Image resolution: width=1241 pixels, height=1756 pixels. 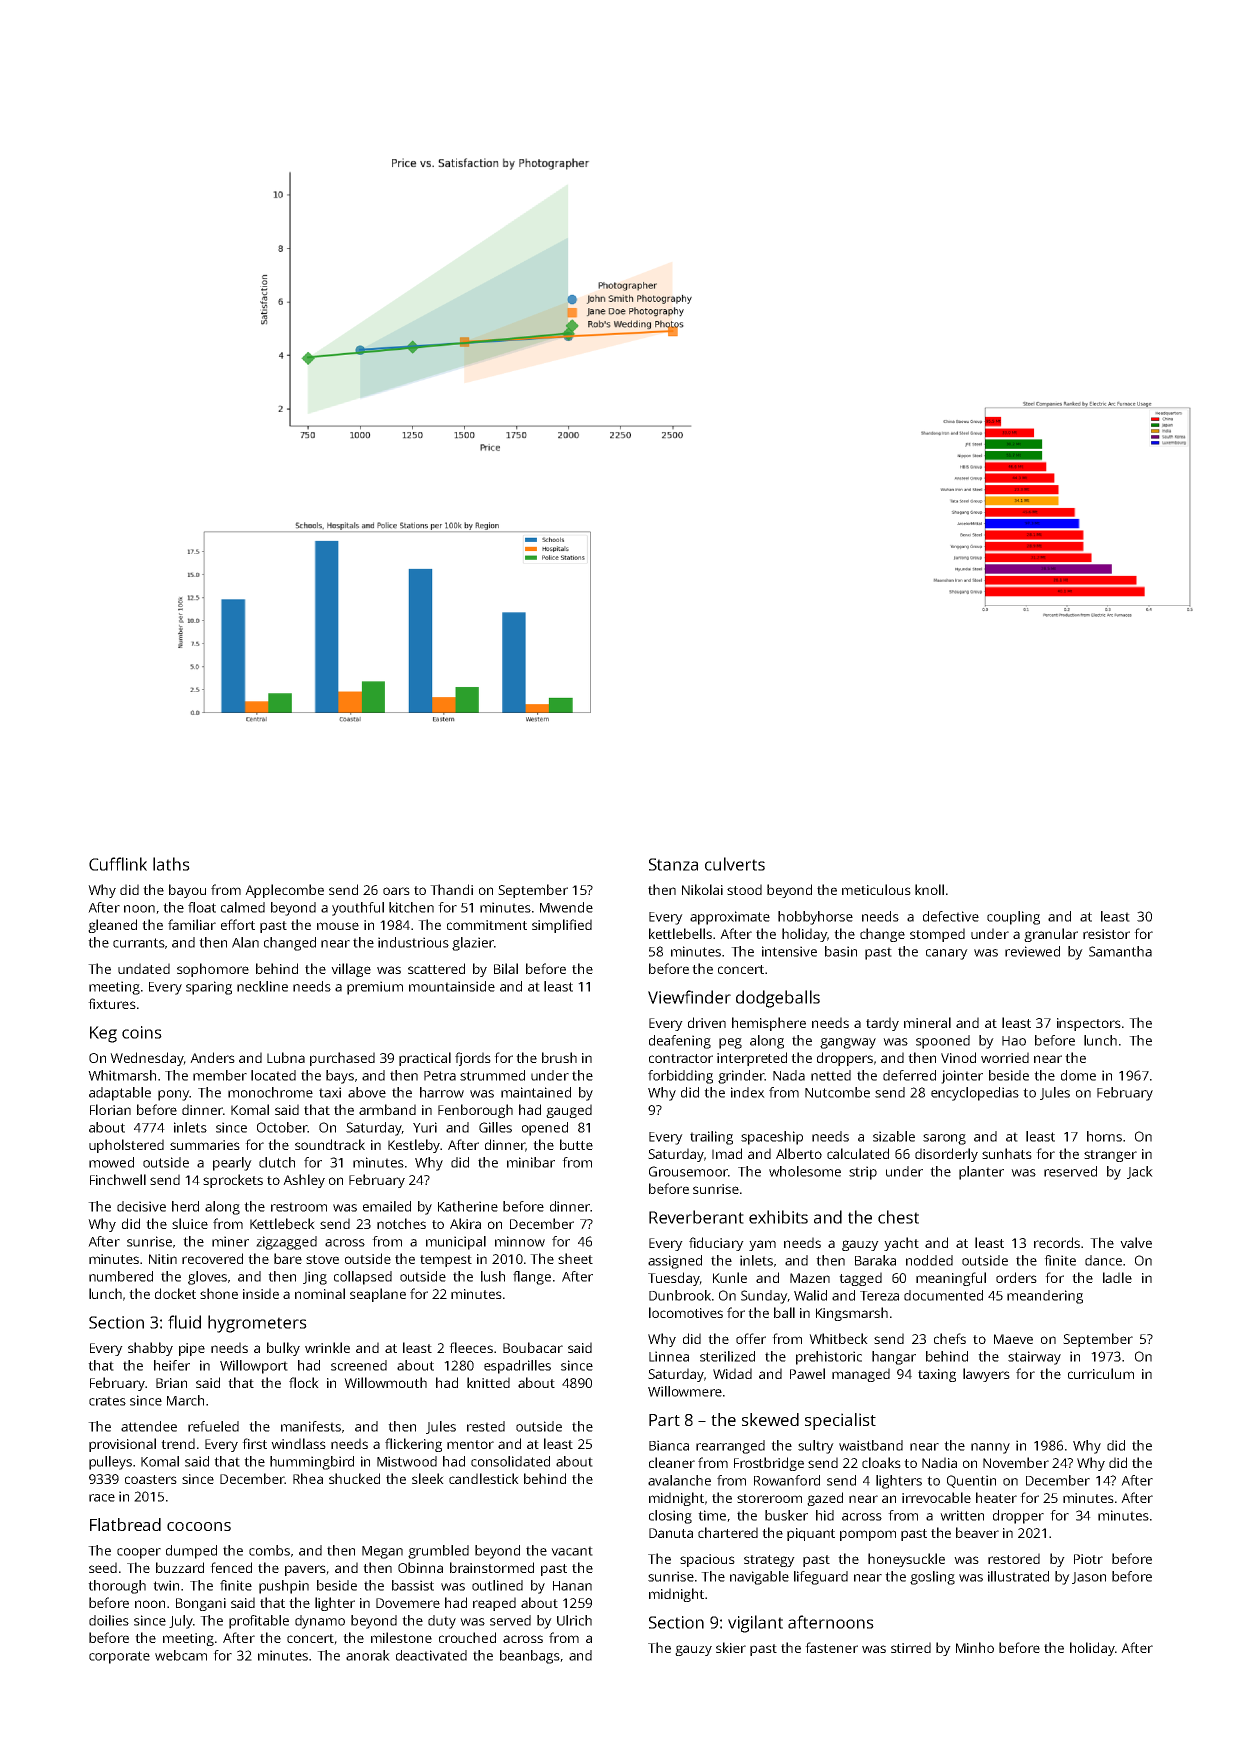 I want to click on profitable, so click(x=259, y=1622).
